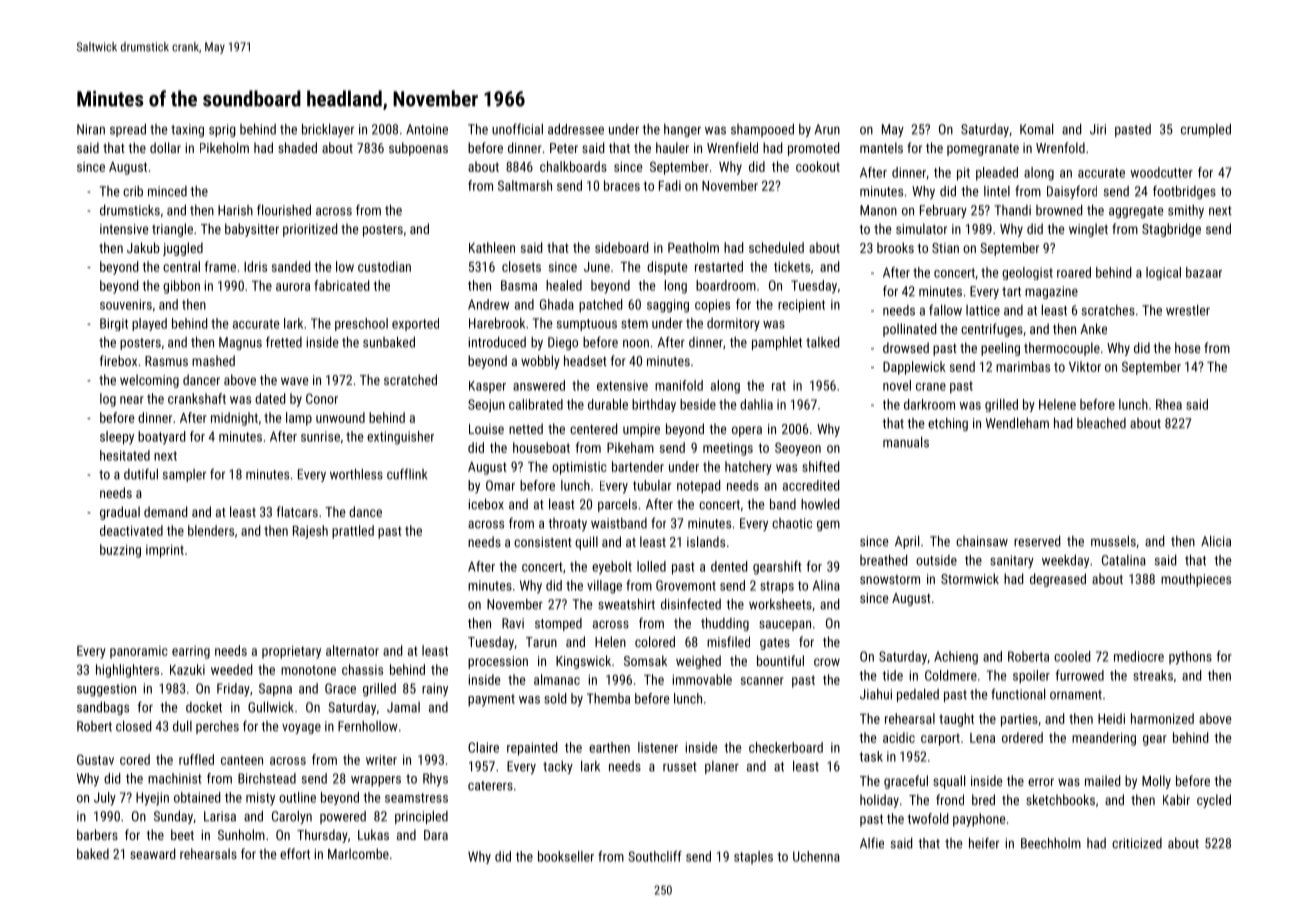 This page has height=924, width=1308. What do you see at coordinates (608, 698) in the page?
I see `Themba` at bounding box center [608, 698].
